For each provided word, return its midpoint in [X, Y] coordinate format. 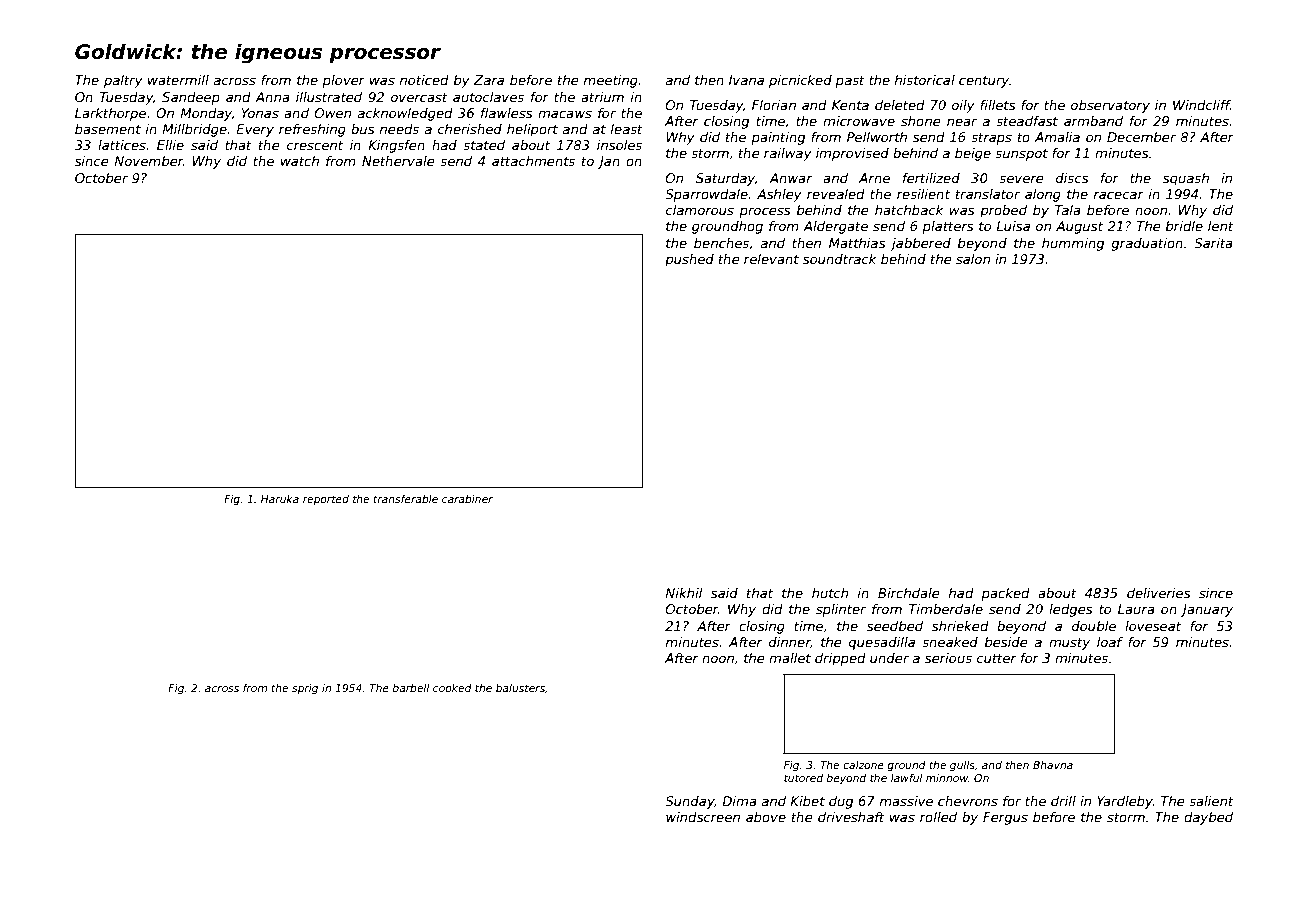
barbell [410, 688]
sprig [305, 689]
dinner [790, 643]
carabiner [467, 499]
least [627, 129]
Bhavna [1053, 765]
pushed [689, 260]
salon [973, 259]
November [148, 161]
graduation [1147, 244]
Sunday [689, 802]
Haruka [280, 499]
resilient [923, 194]
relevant [771, 259]
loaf [1110, 642]
